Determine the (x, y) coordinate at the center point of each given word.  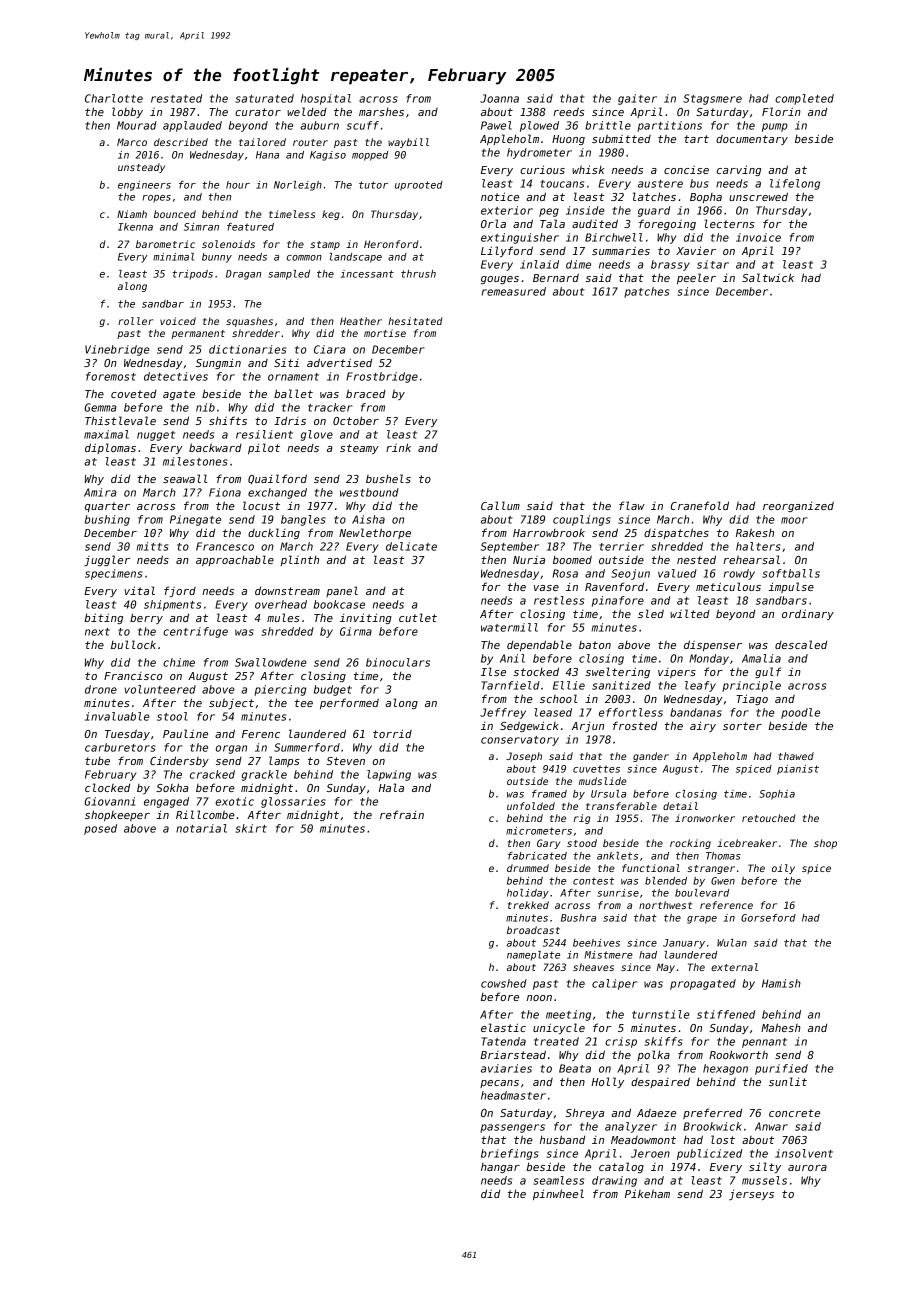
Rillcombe (205, 814)
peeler (696, 278)
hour (238, 185)
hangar (500, 1168)
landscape (355, 258)
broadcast (533, 930)
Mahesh (781, 1027)
